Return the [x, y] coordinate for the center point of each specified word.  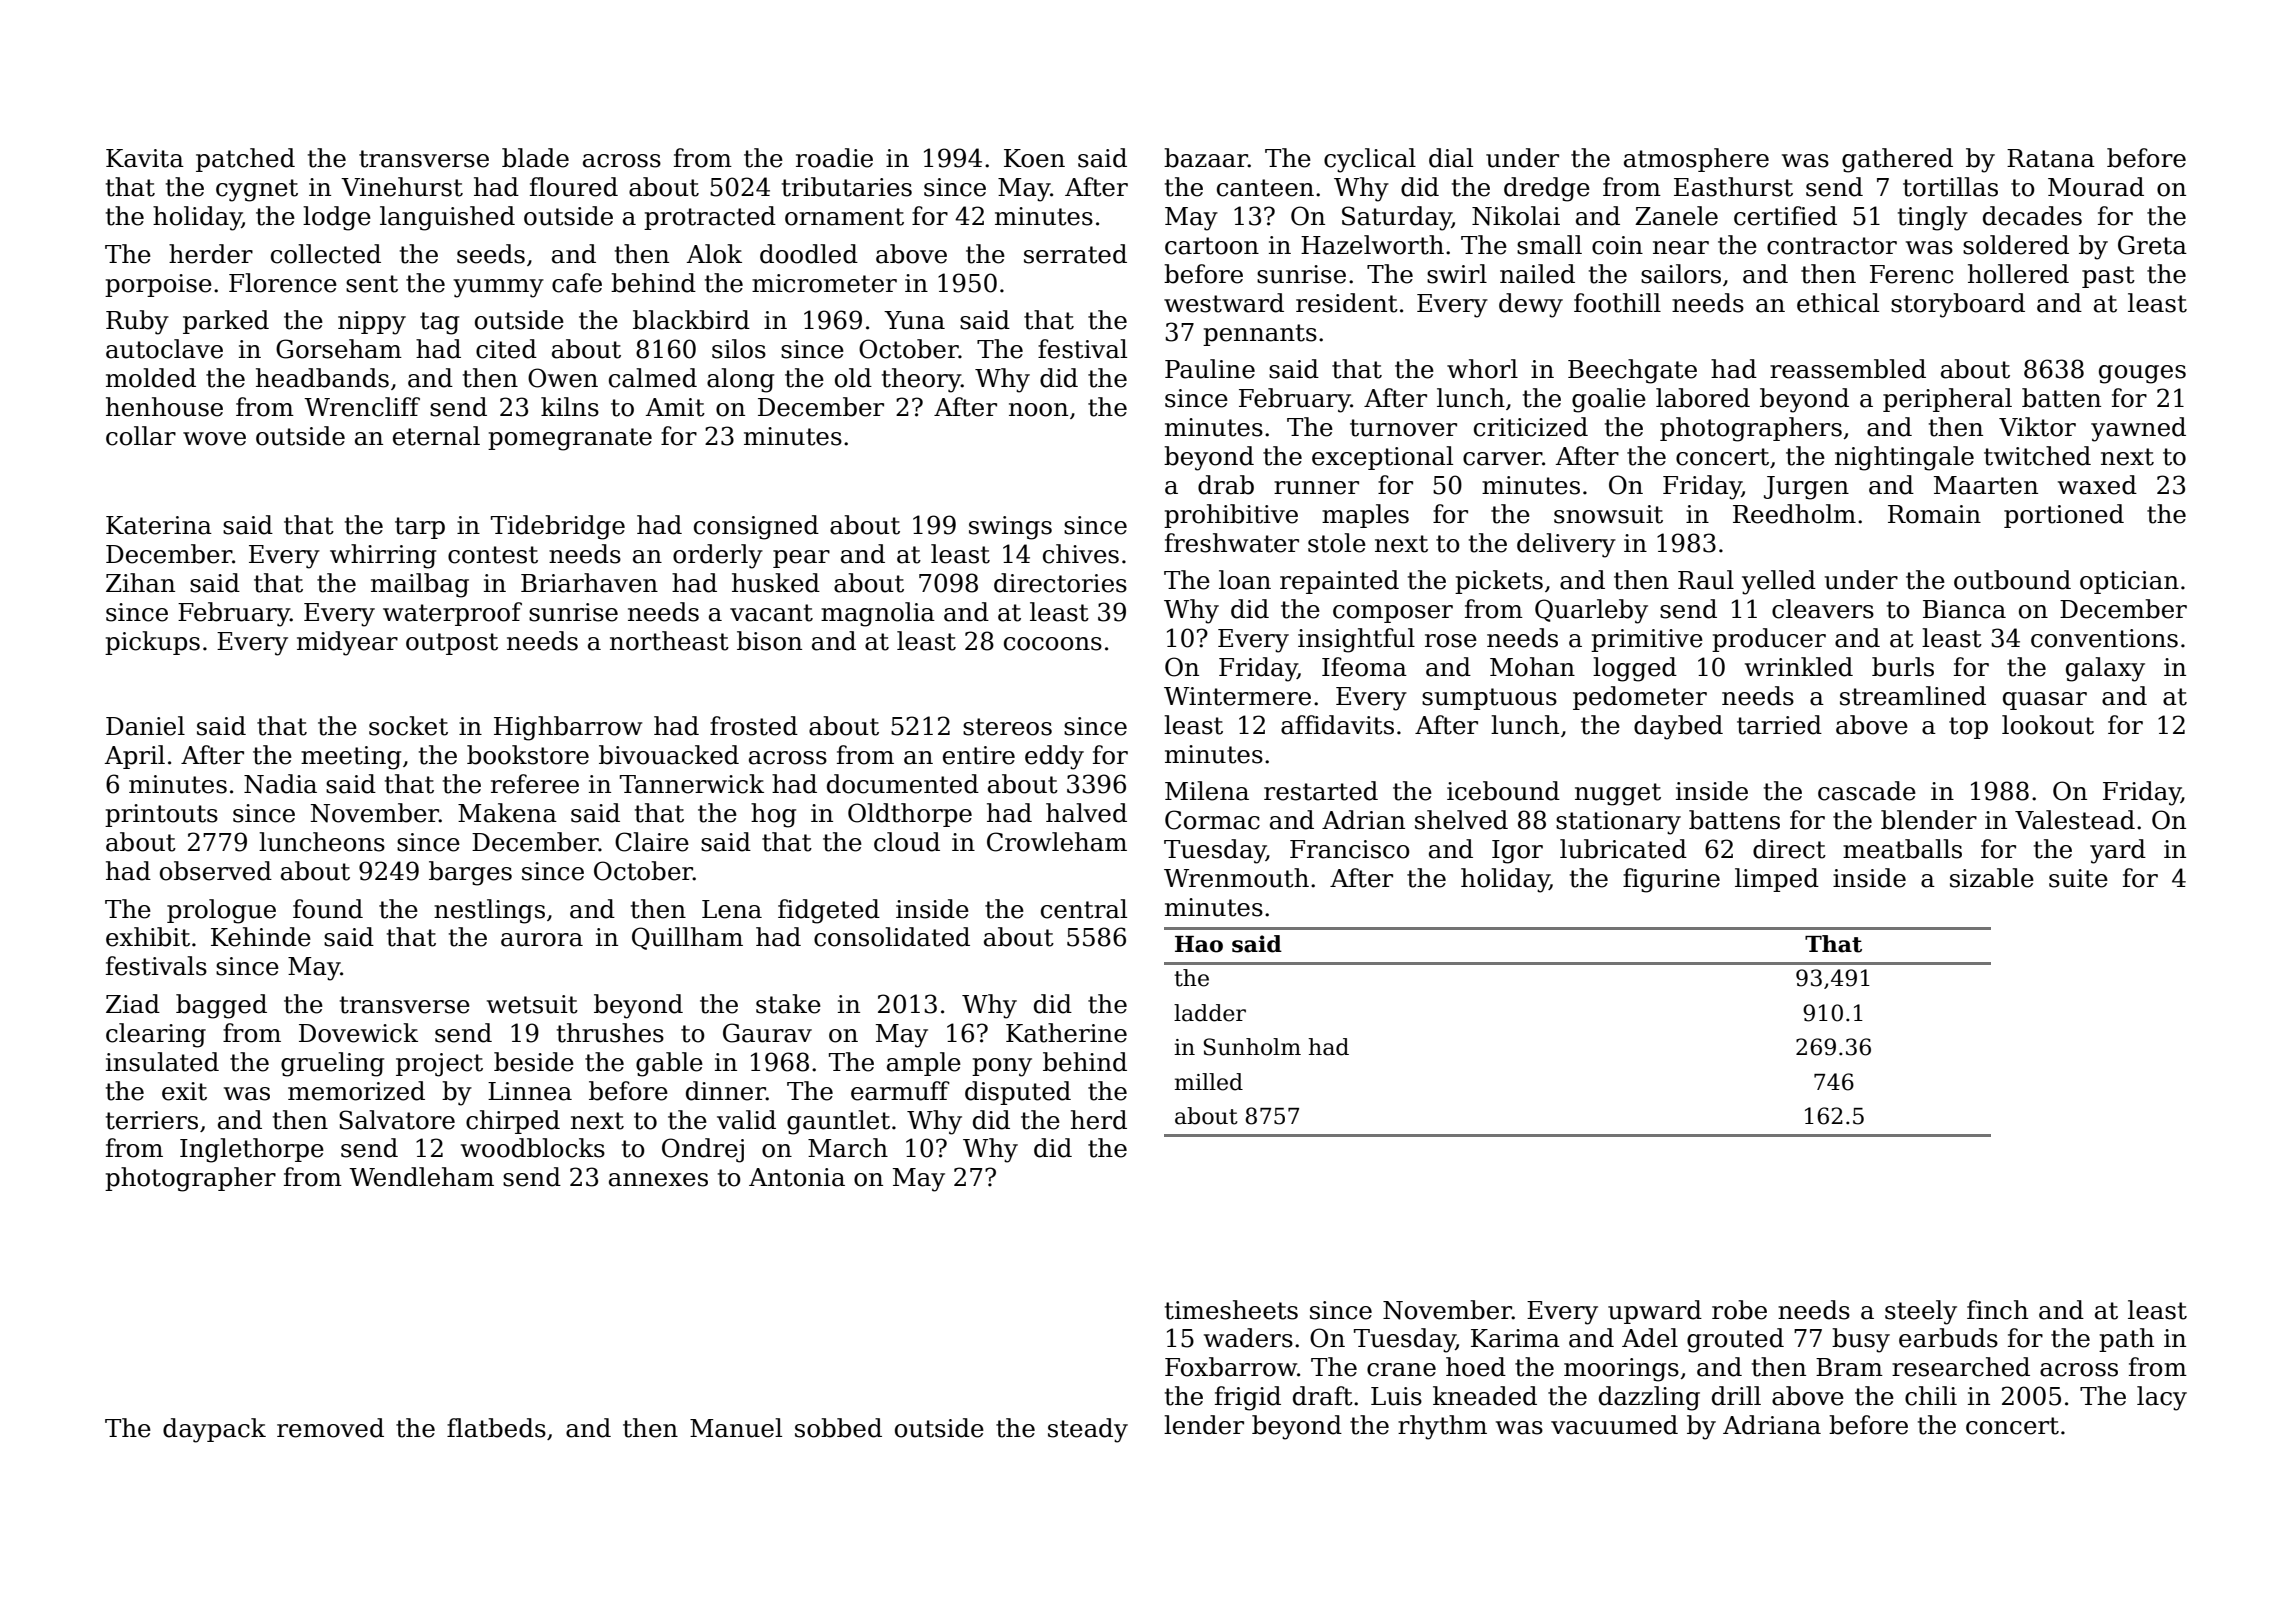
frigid [1248, 1398]
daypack [214, 1430]
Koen [1034, 158]
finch [1997, 1310]
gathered [1897, 160]
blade [535, 158]
